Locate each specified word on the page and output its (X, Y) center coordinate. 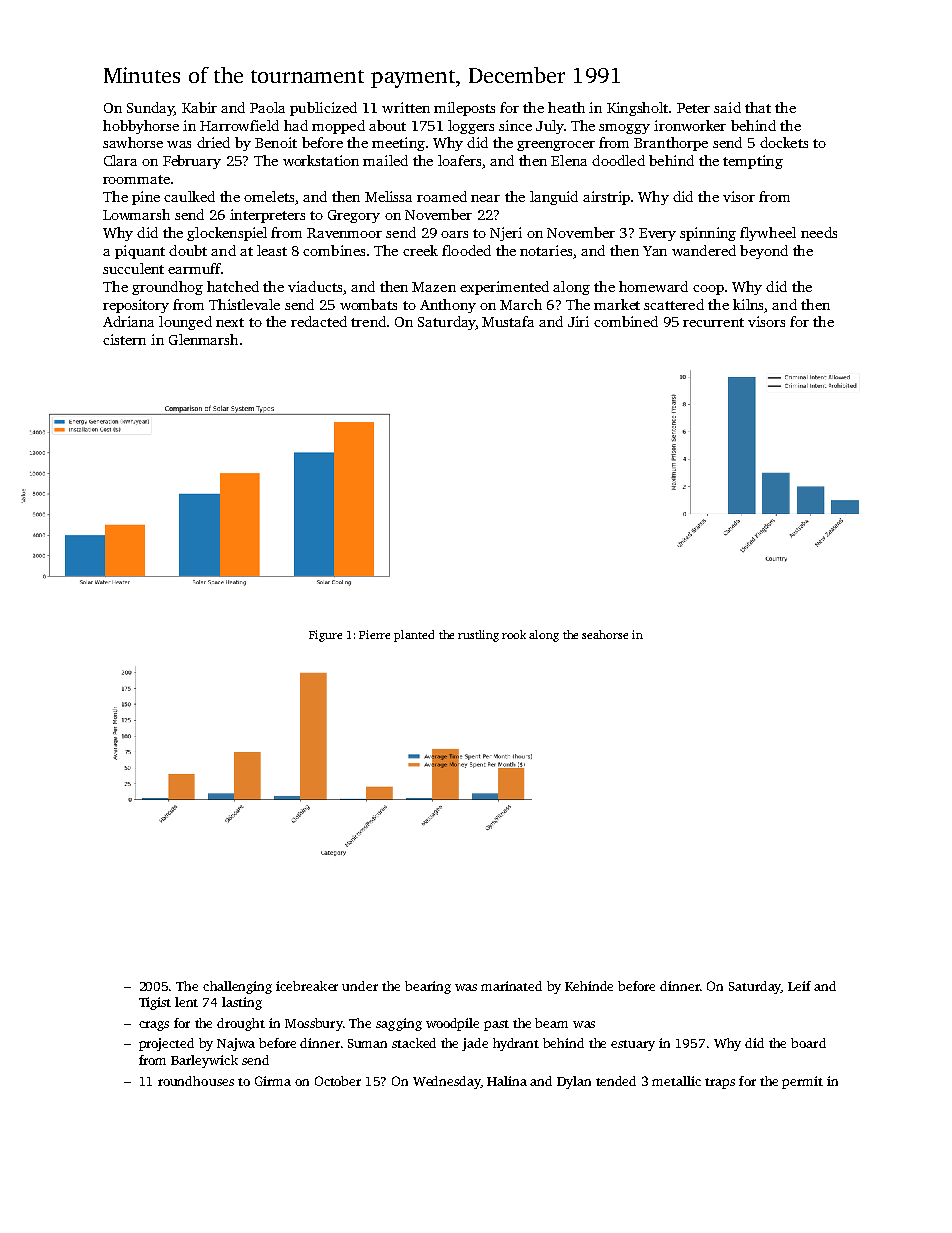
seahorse (605, 634)
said (727, 107)
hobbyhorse (141, 127)
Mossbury (314, 1024)
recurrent (713, 322)
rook (514, 634)
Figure (325, 636)
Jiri (578, 321)
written (406, 107)
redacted (319, 321)
